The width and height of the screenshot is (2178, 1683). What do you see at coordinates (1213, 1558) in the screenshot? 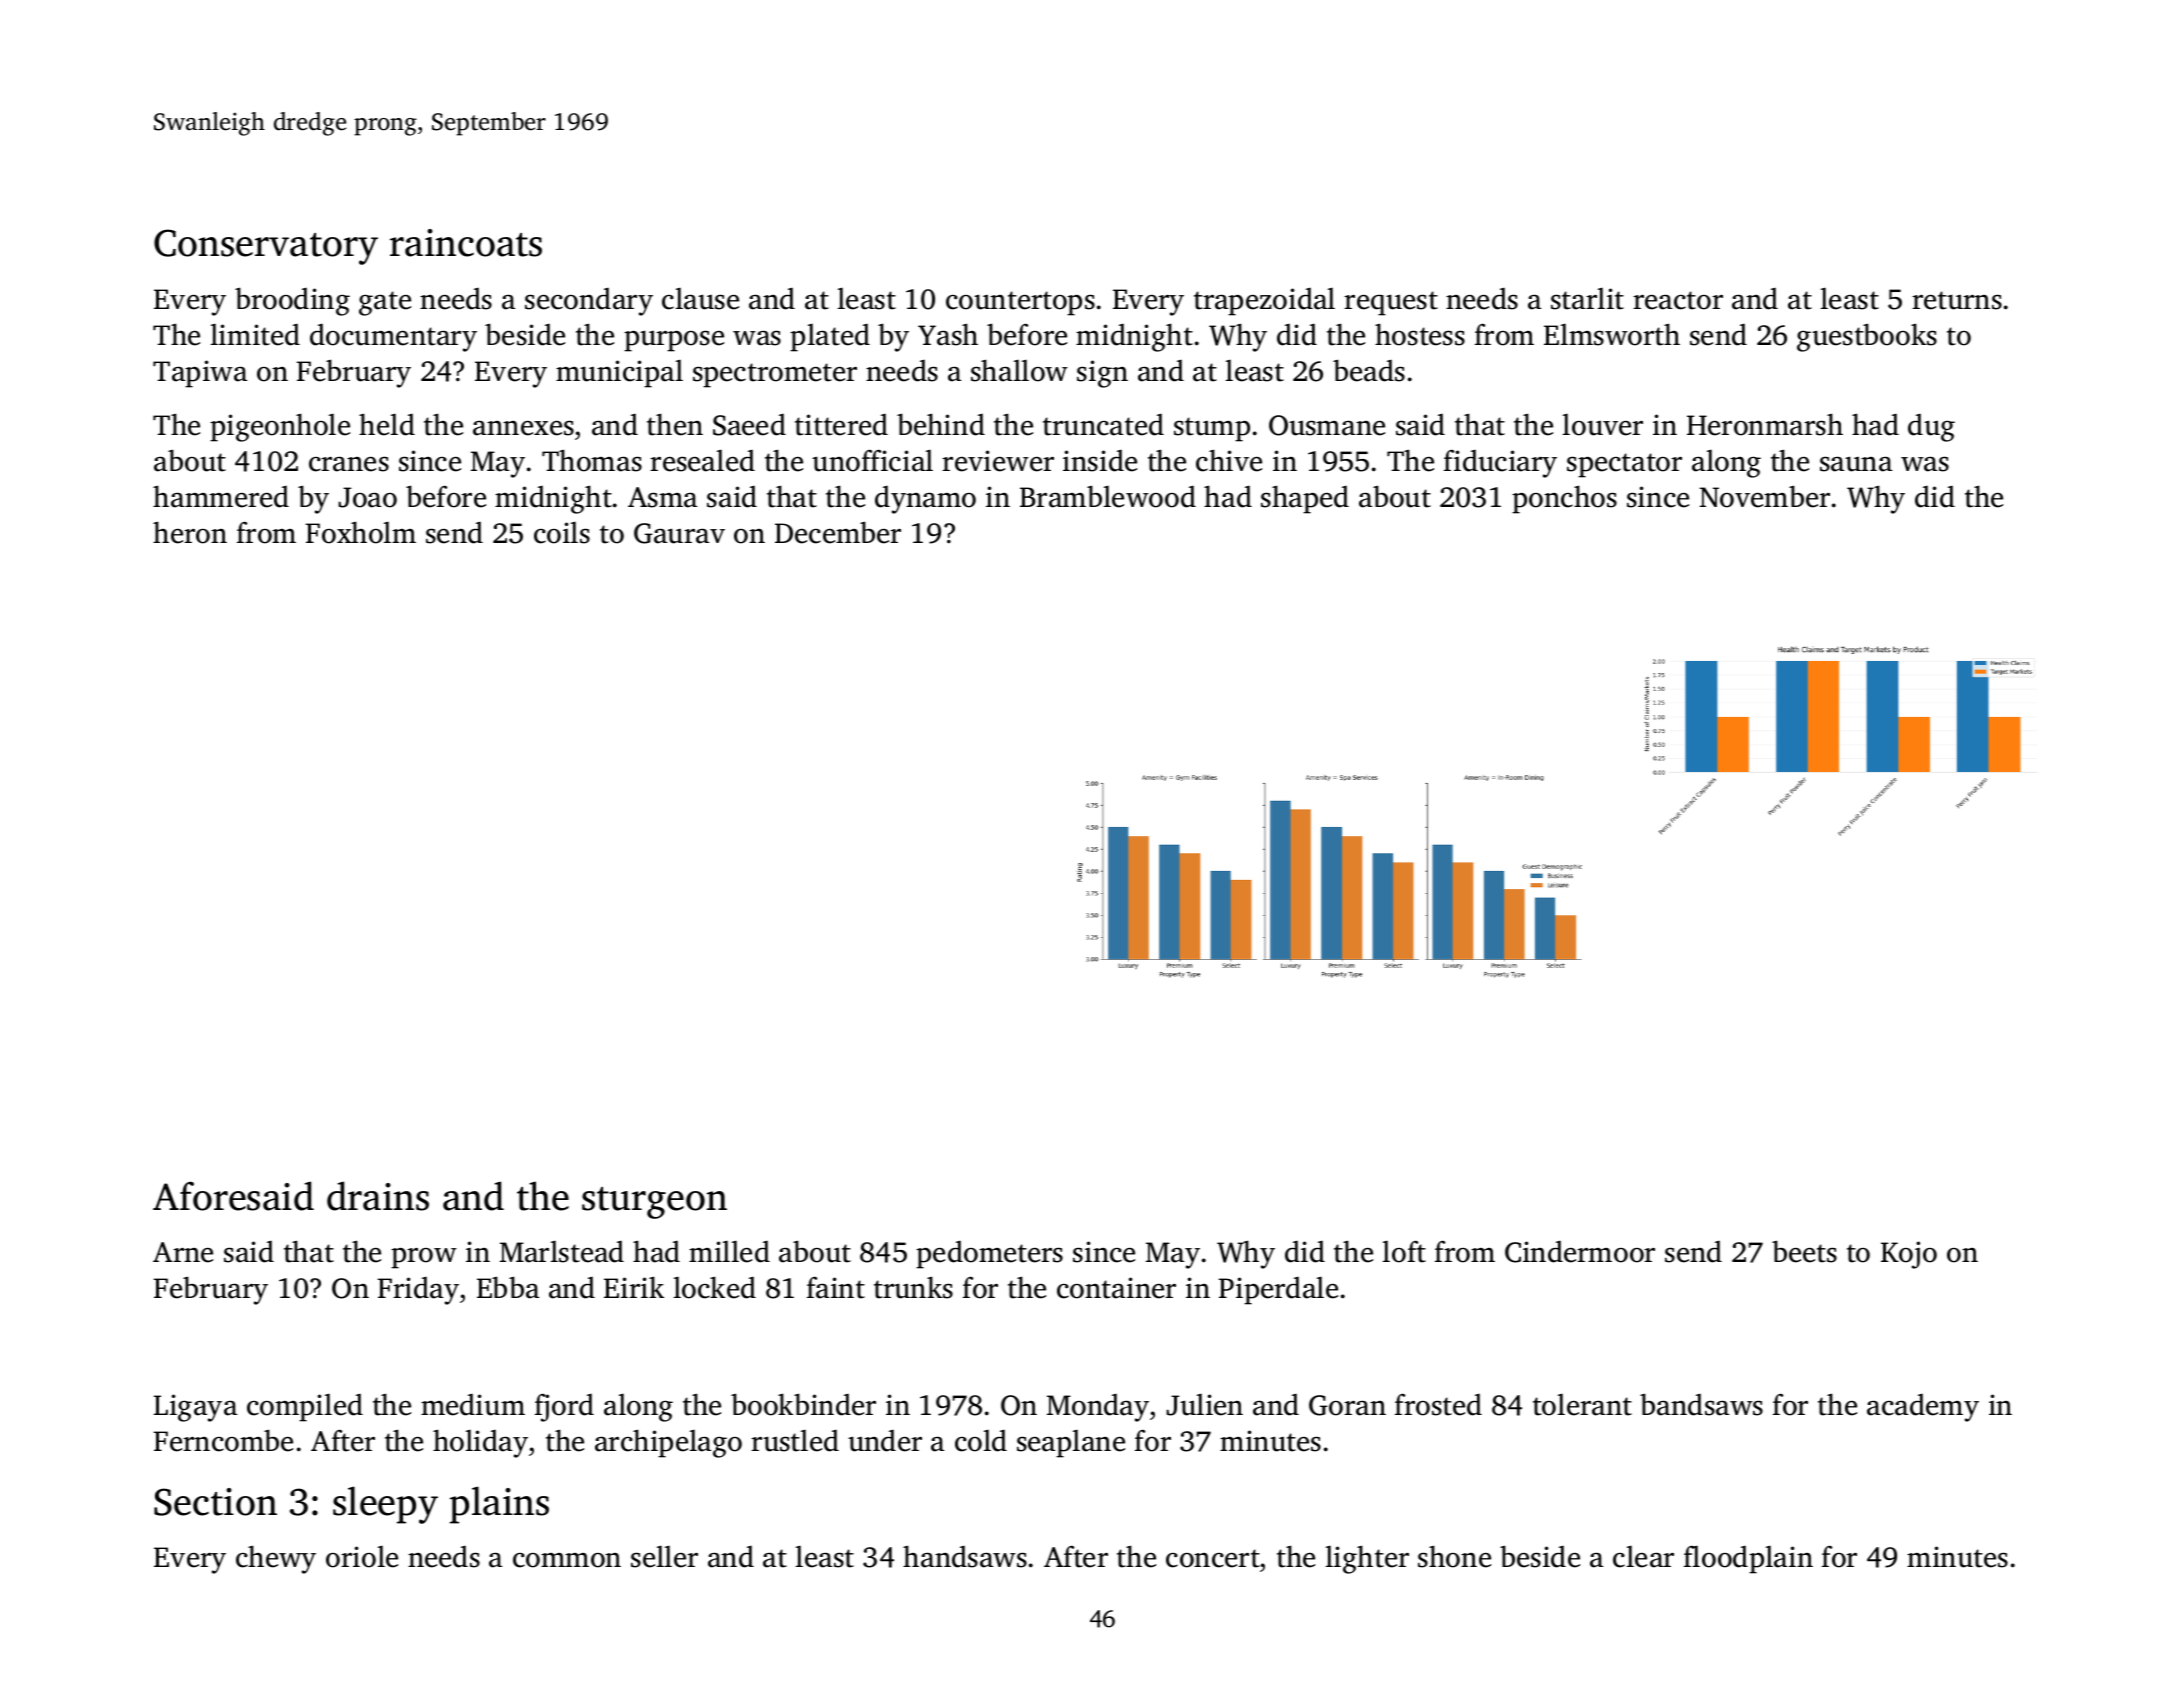
I see `concert` at bounding box center [1213, 1558].
